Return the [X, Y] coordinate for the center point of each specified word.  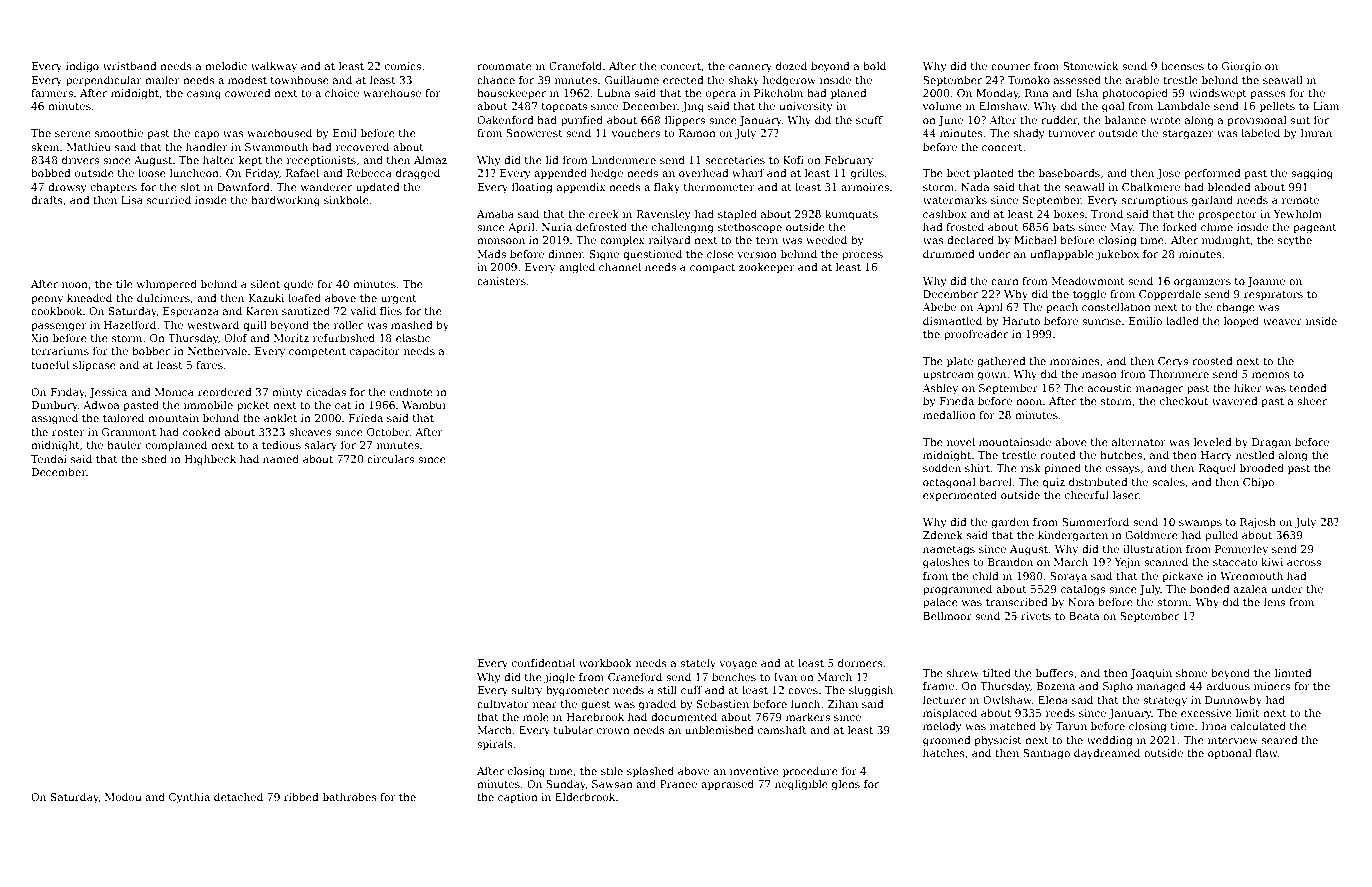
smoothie [119, 133]
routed [1058, 455]
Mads [491, 254]
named [281, 459]
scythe [1295, 241]
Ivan [785, 677]
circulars [390, 459]
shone [1191, 673]
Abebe [939, 307]
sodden [942, 468]
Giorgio [1241, 67]
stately [698, 664]
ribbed [301, 797]
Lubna [613, 93]
